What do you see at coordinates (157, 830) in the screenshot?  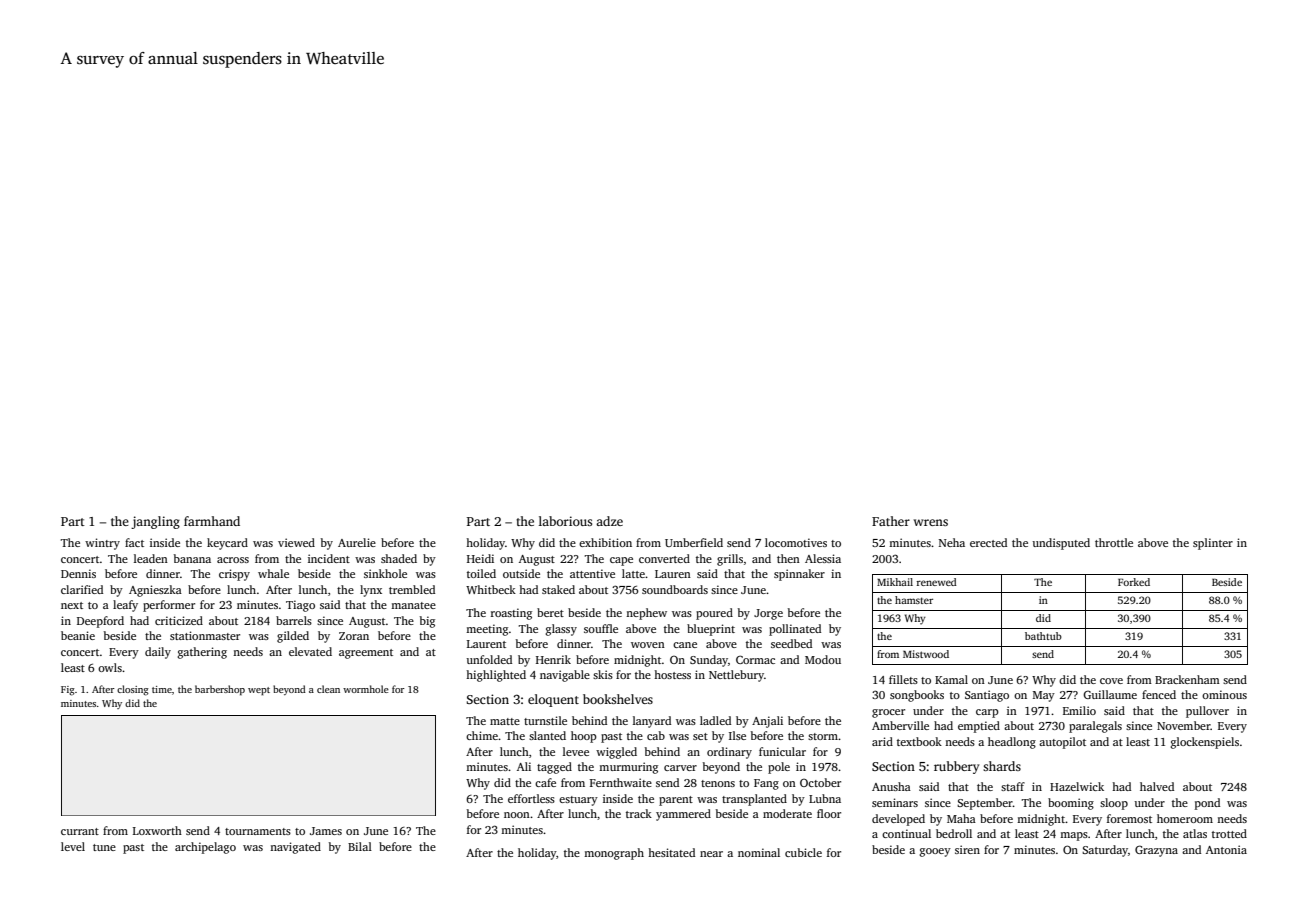 I see `Loxworth` at bounding box center [157, 830].
